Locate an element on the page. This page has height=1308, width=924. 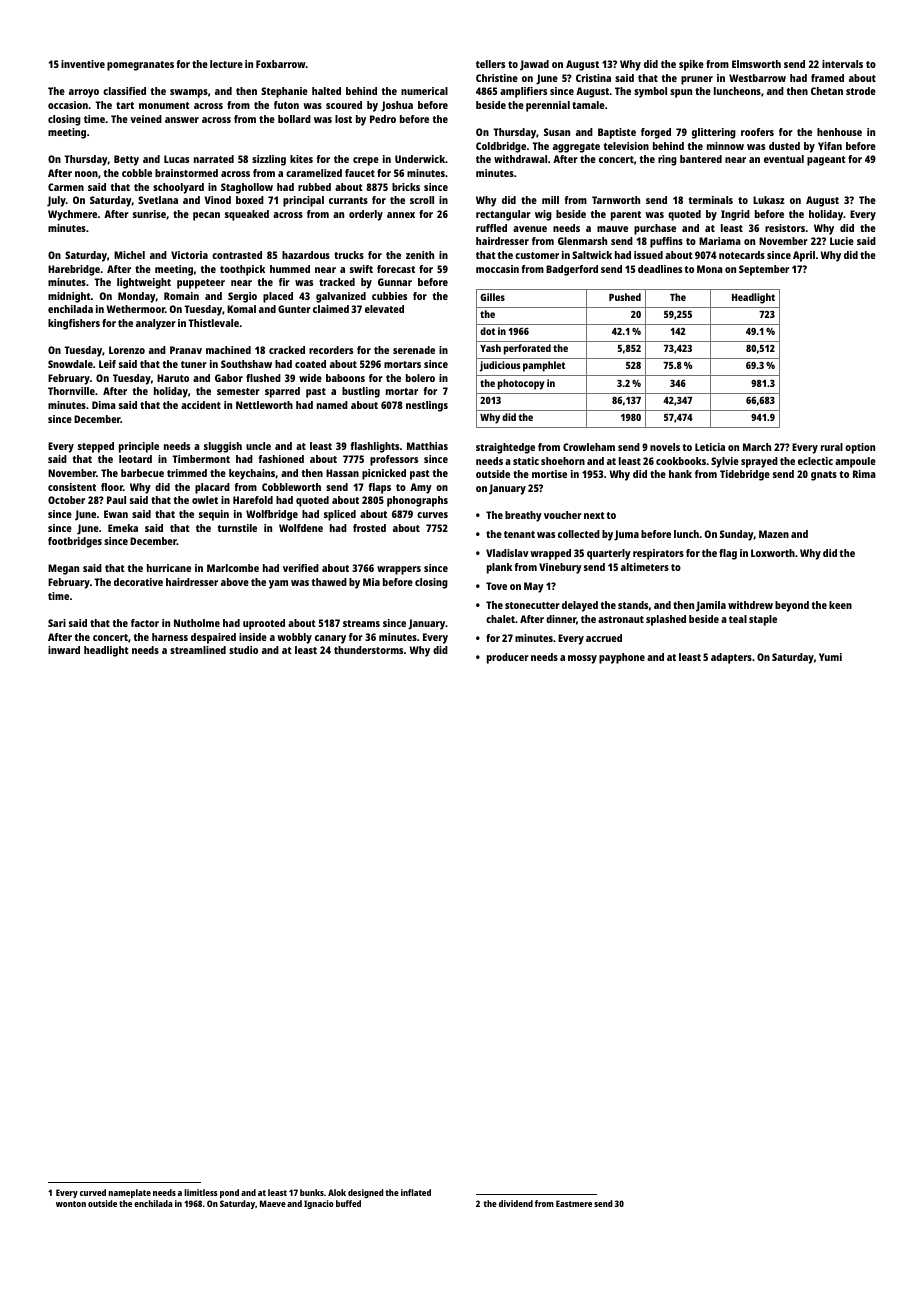
spike is located at coordinates (691, 65).
